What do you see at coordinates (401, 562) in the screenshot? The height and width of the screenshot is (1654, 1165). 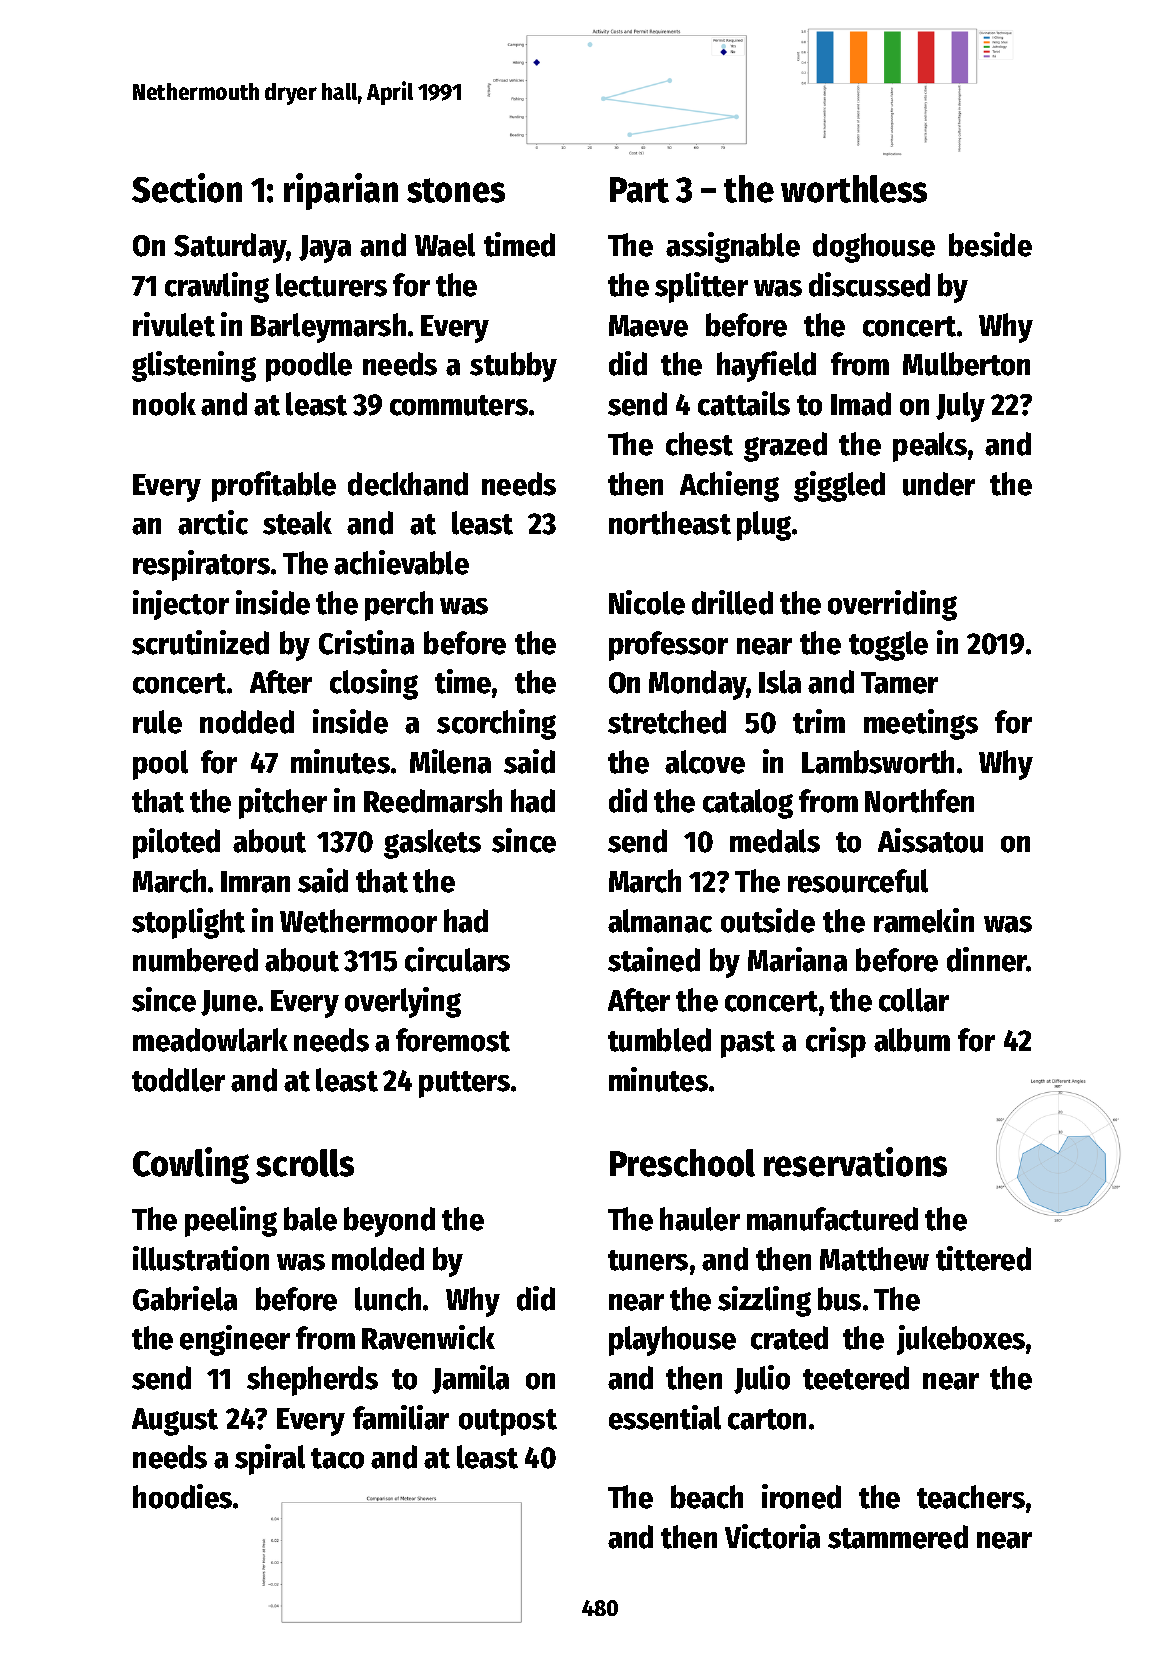 I see `achievable` at bounding box center [401, 562].
